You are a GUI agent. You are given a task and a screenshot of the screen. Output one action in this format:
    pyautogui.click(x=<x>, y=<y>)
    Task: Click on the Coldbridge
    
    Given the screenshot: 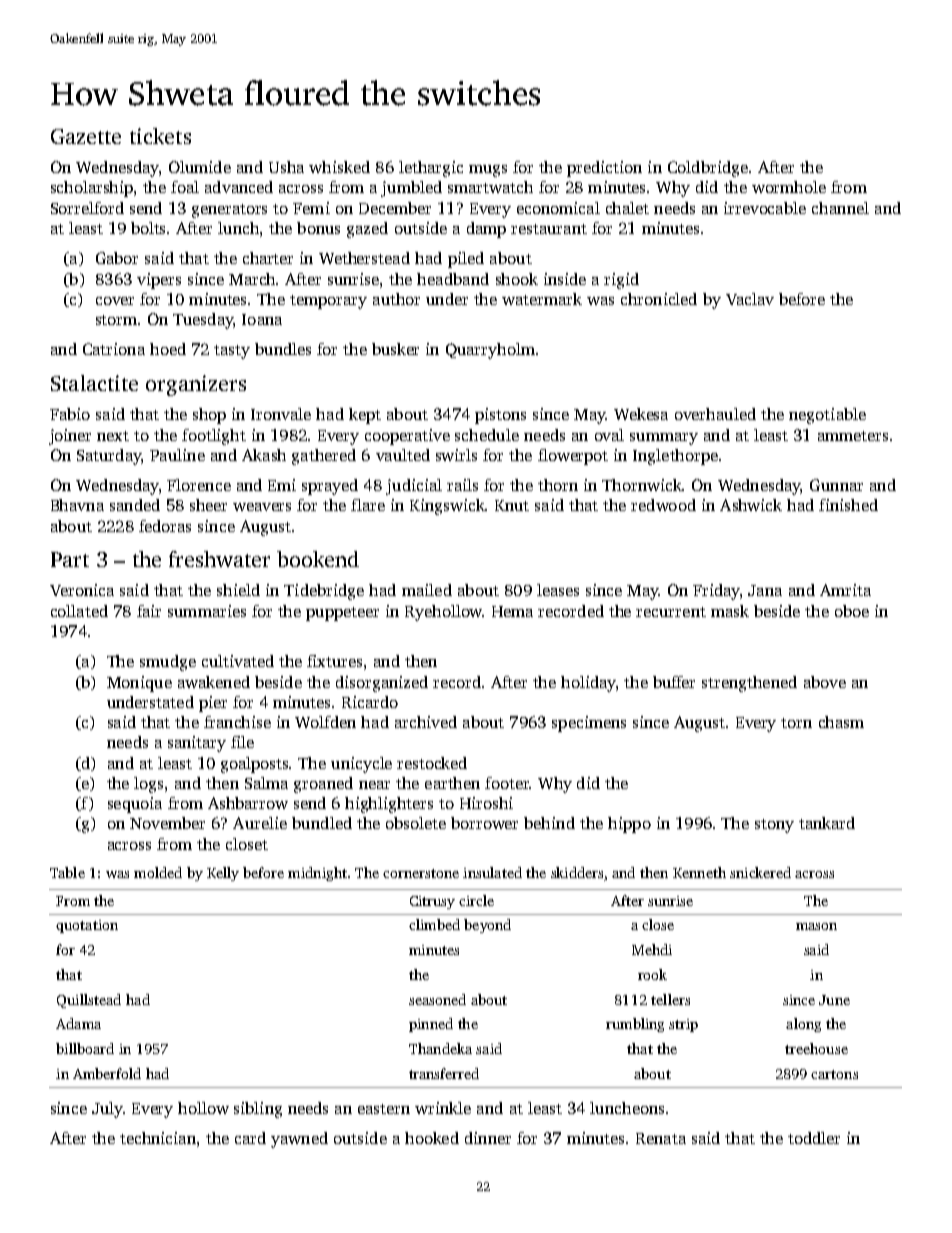 What is the action you would take?
    pyautogui.click(x=708, y=169)
